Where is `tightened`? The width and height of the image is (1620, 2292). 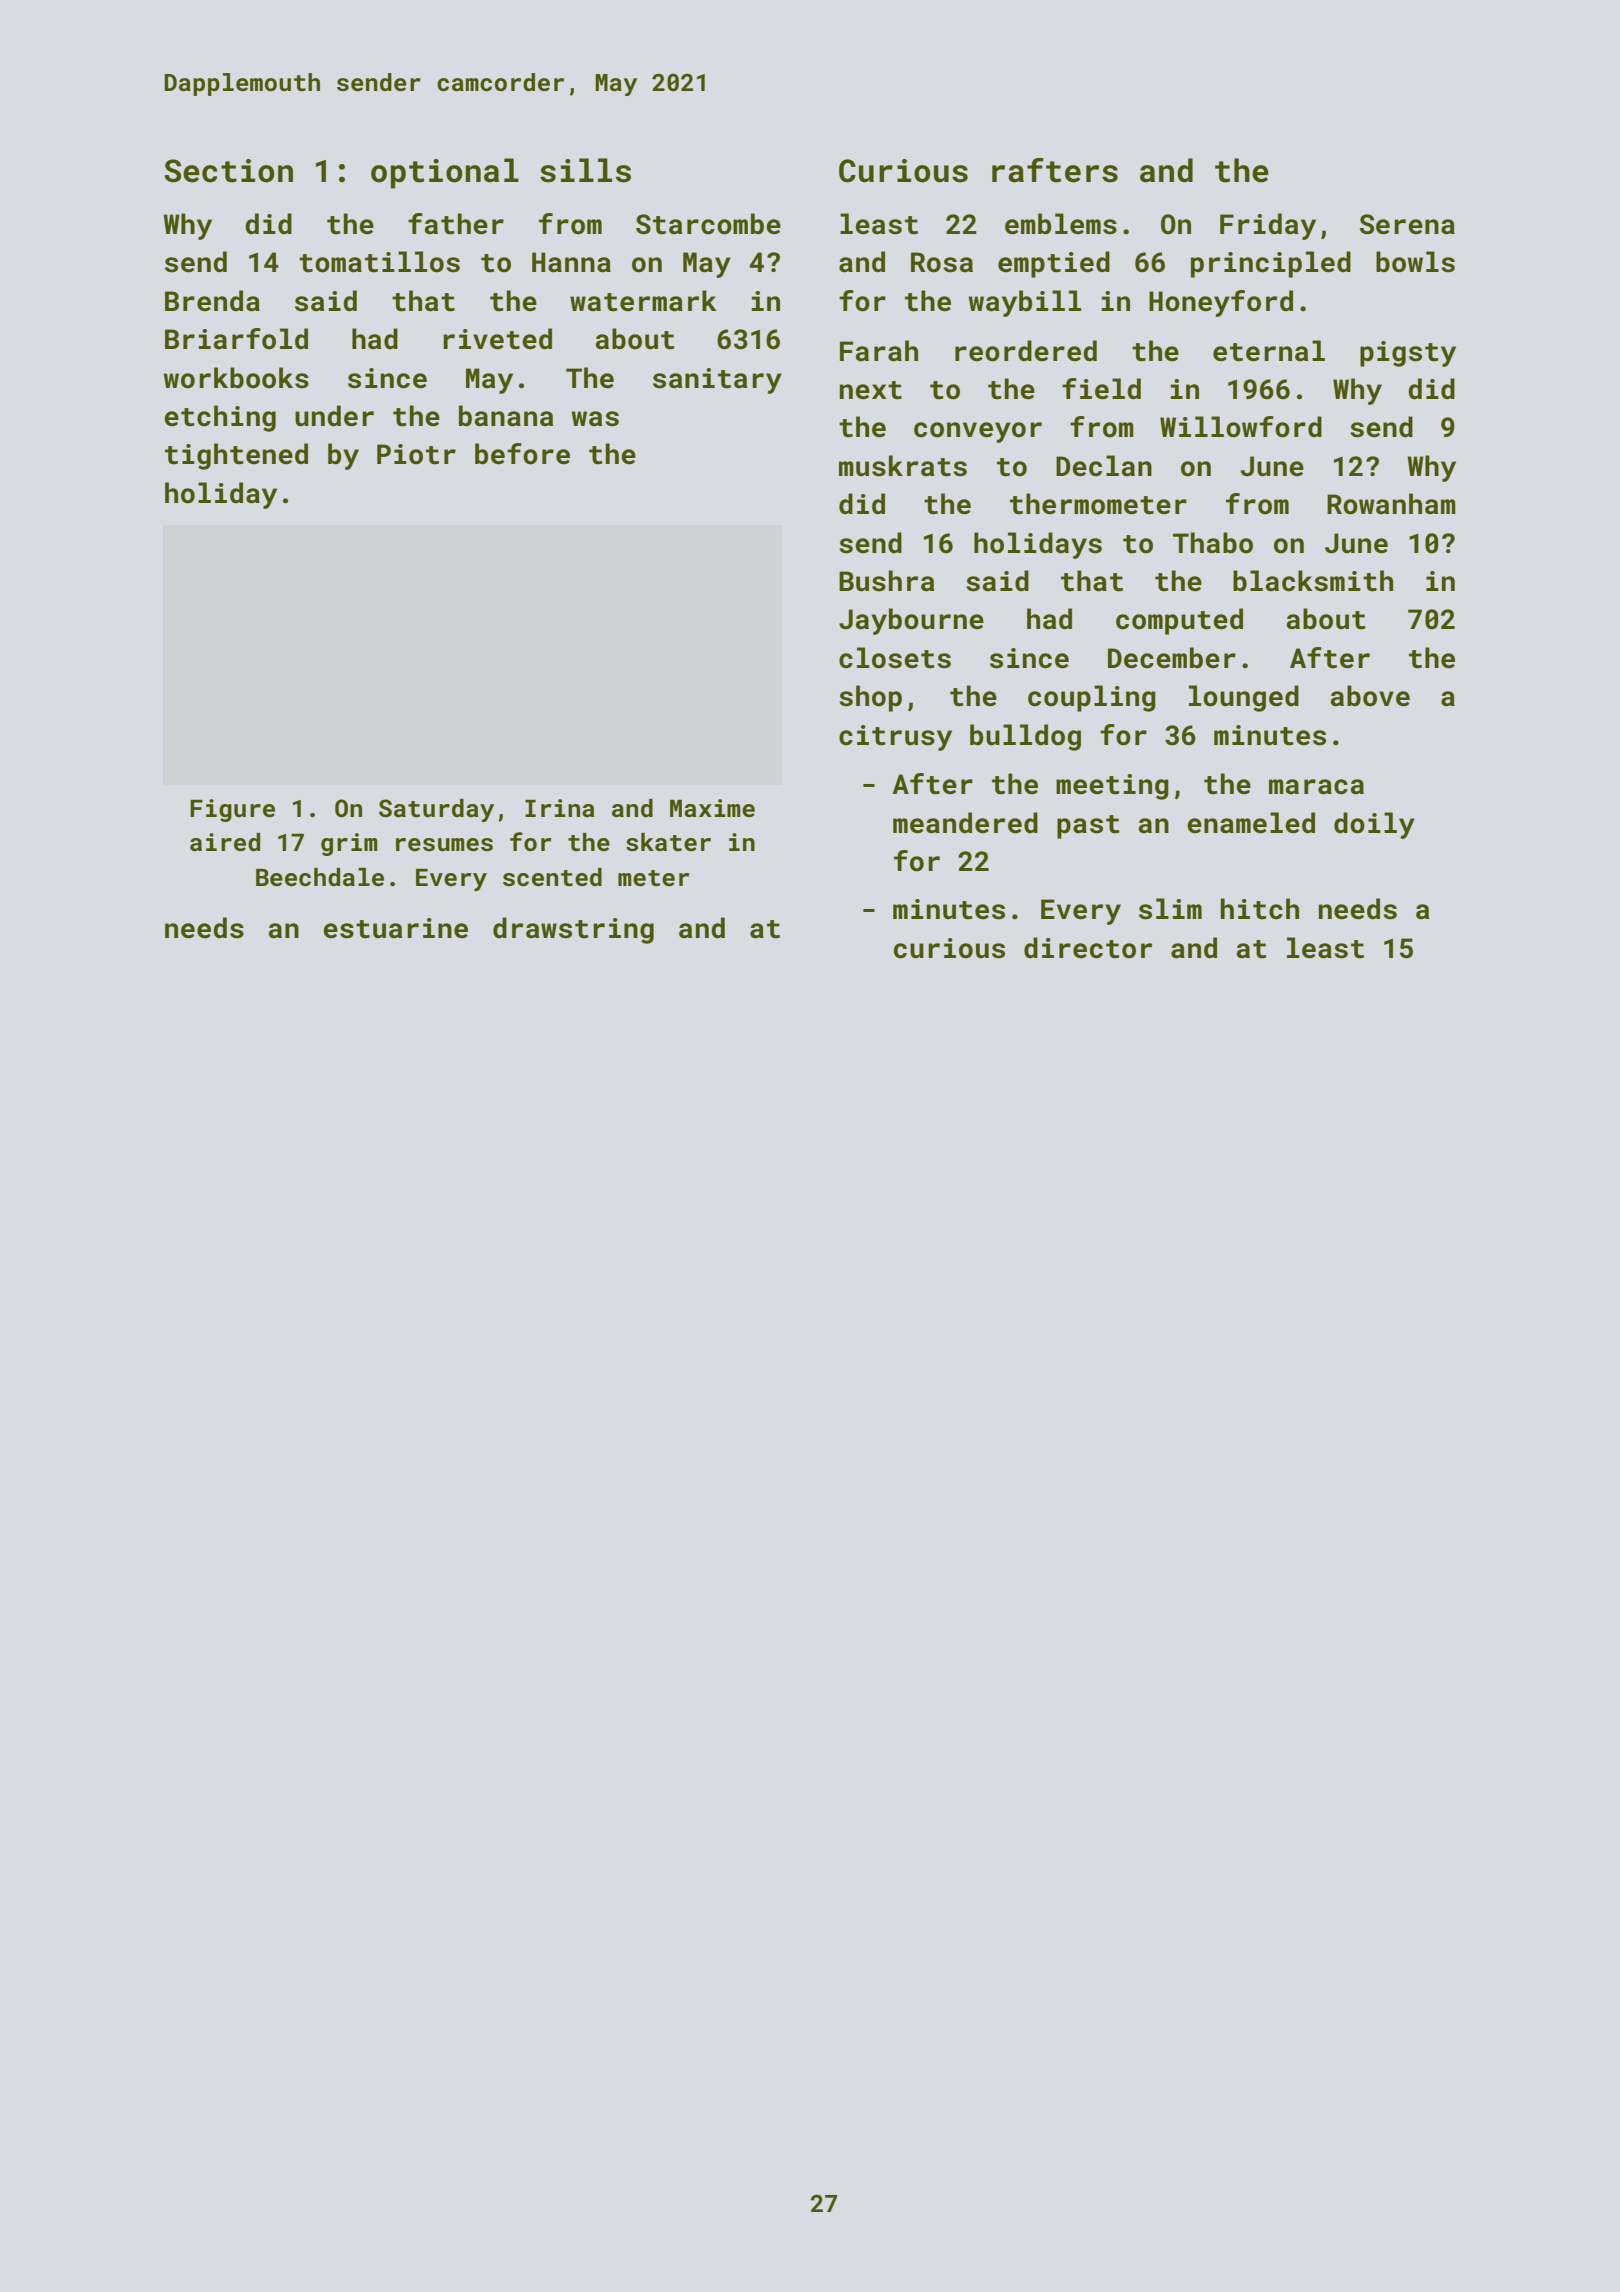 tightened is located at coordinates (236, 456).
